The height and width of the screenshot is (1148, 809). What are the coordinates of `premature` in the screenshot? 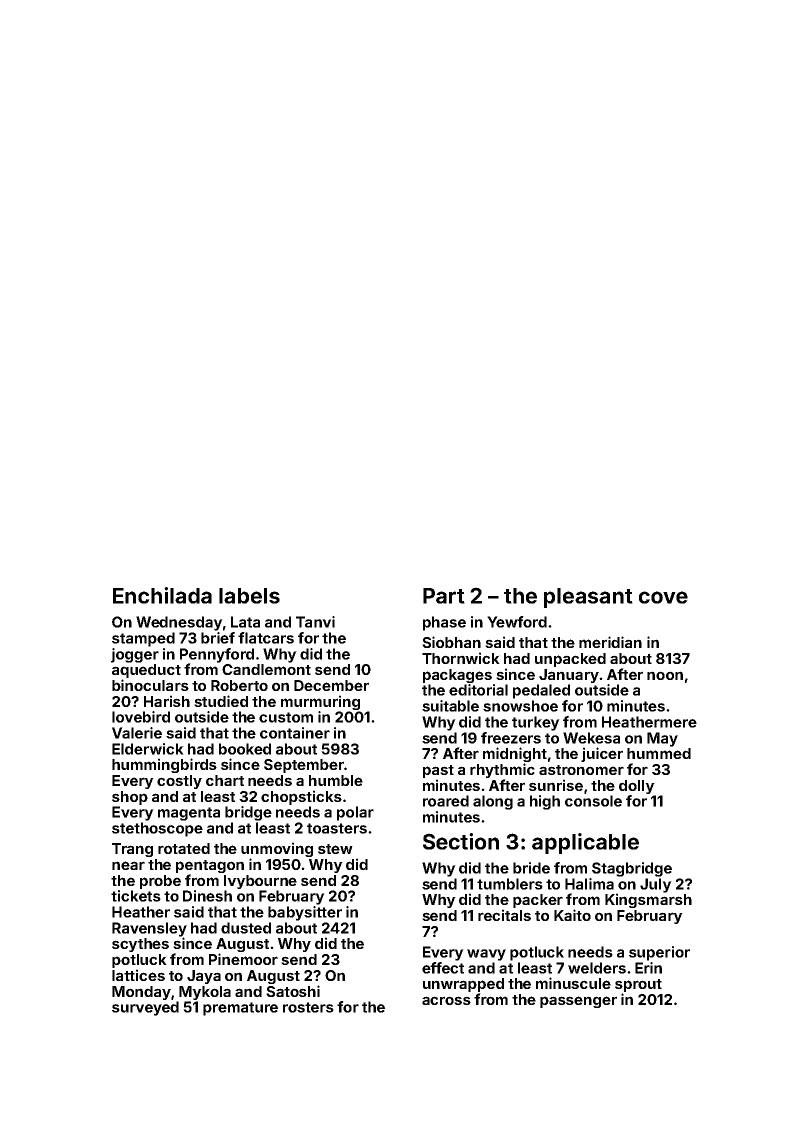 It's located at (240, 1009).
